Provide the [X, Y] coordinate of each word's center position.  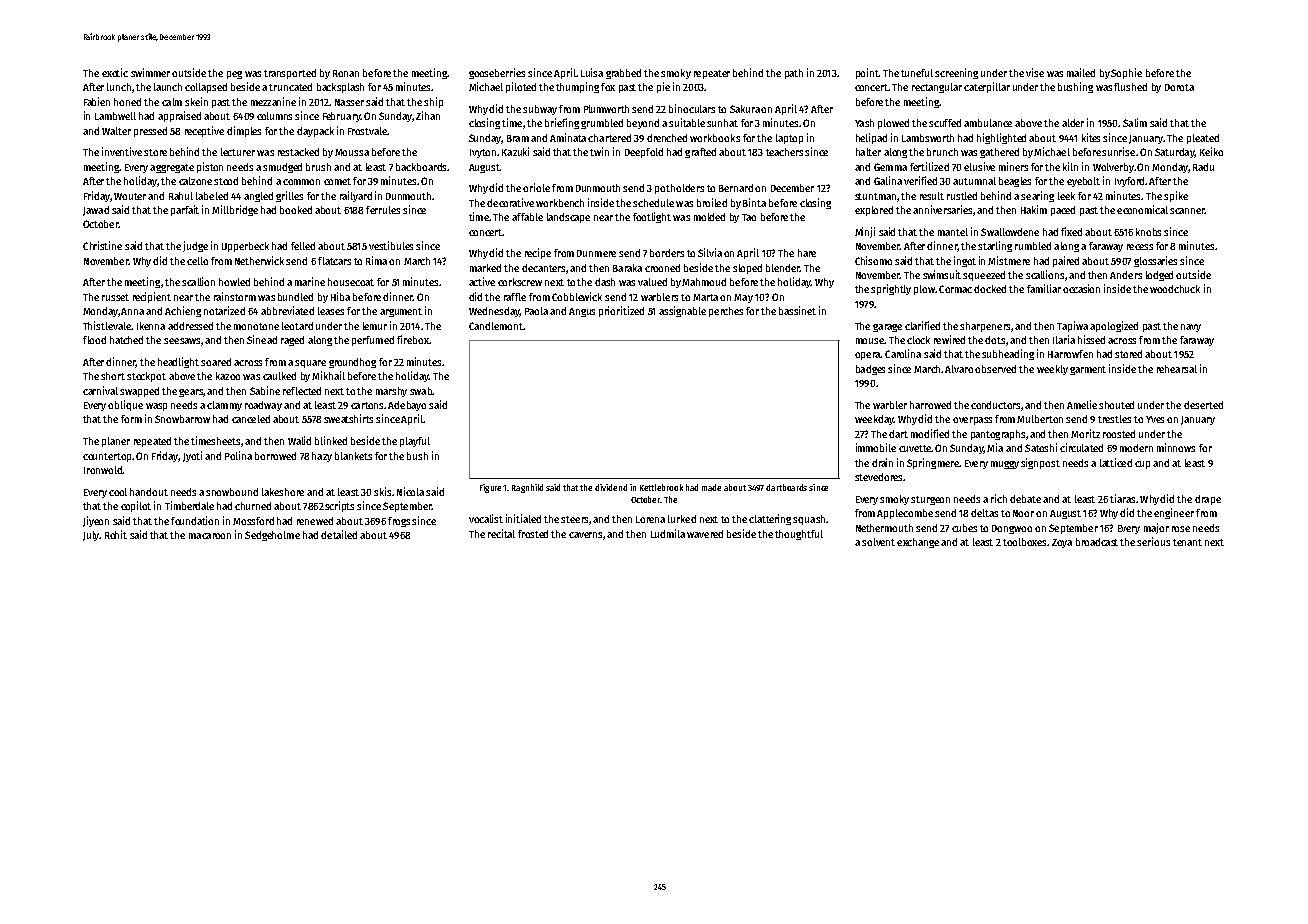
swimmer [150, 72]
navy [1191, 328]
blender [783, 268]
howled [234, 282]
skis [382, 491]
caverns [585, 535]
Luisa [592, 72]
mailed [1081, 72]
